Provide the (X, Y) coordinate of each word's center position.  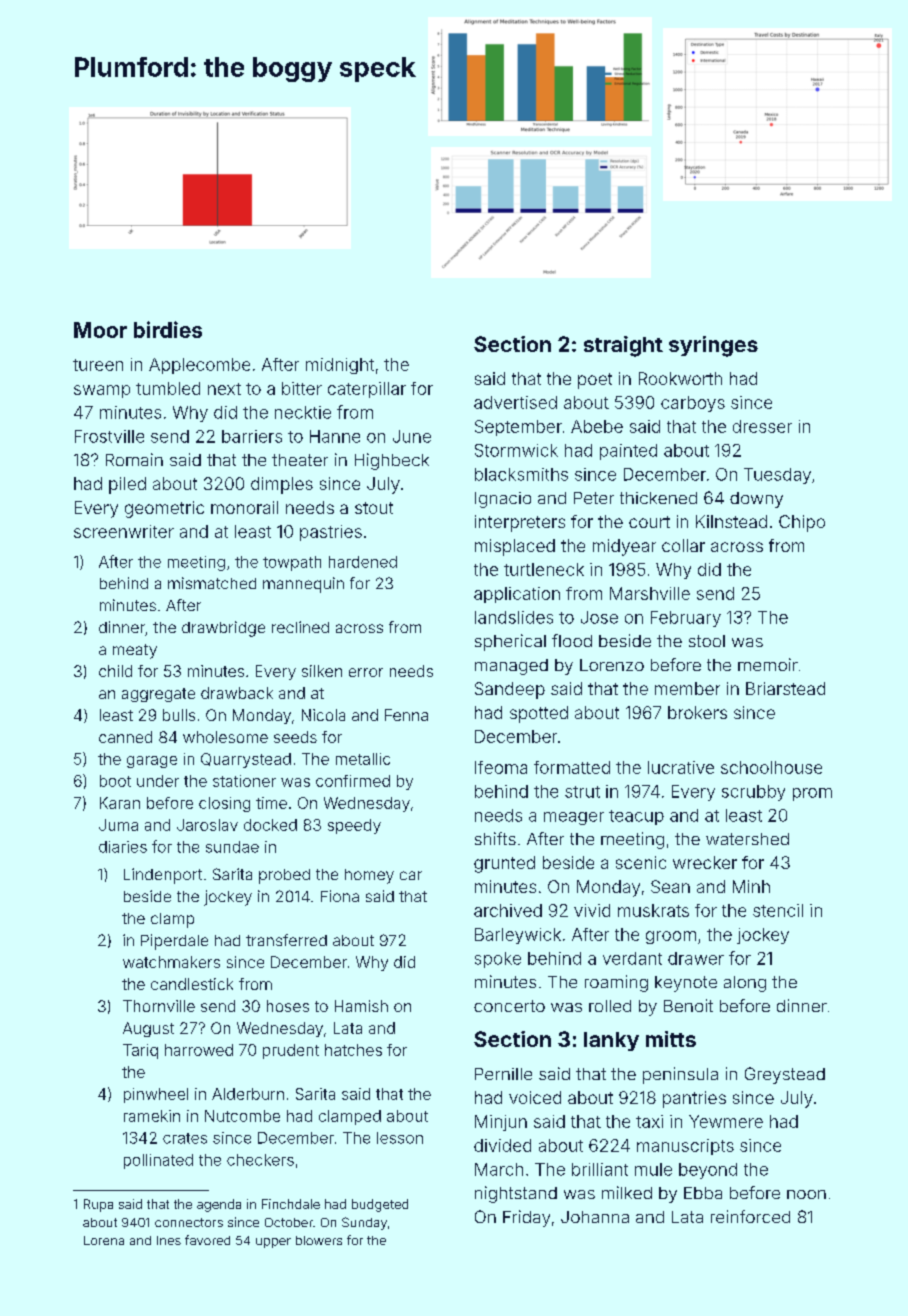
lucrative (681, 767)
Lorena (104, 1240)
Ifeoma (501, 767)
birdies (168, 329)
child (115, 671)
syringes (713, 346)
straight (623, 346)
